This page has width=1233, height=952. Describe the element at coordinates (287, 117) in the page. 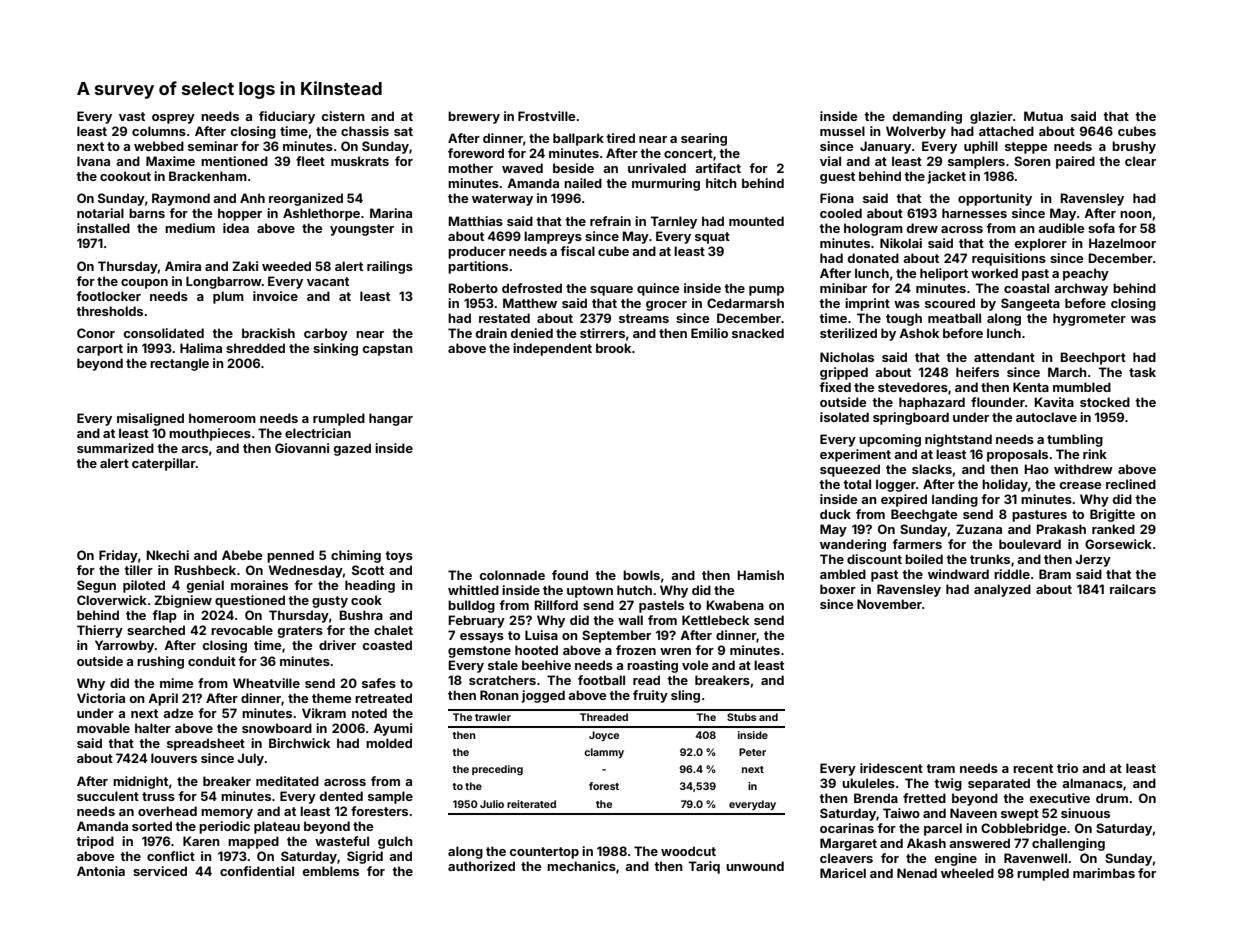

I see `fiduciary` at that location.
